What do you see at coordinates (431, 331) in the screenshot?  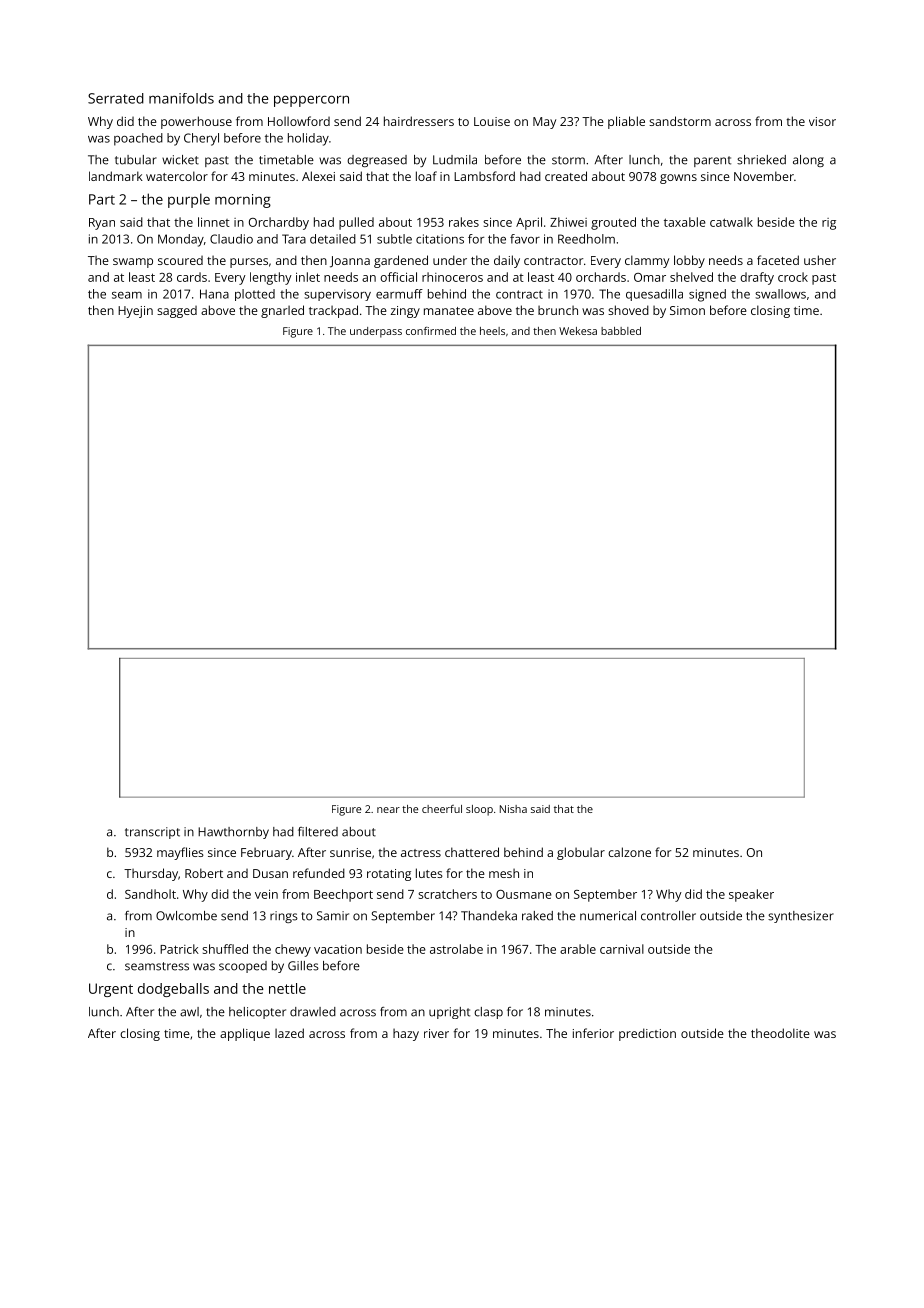 I see `confirmed` at bounding box center [431, 331].
